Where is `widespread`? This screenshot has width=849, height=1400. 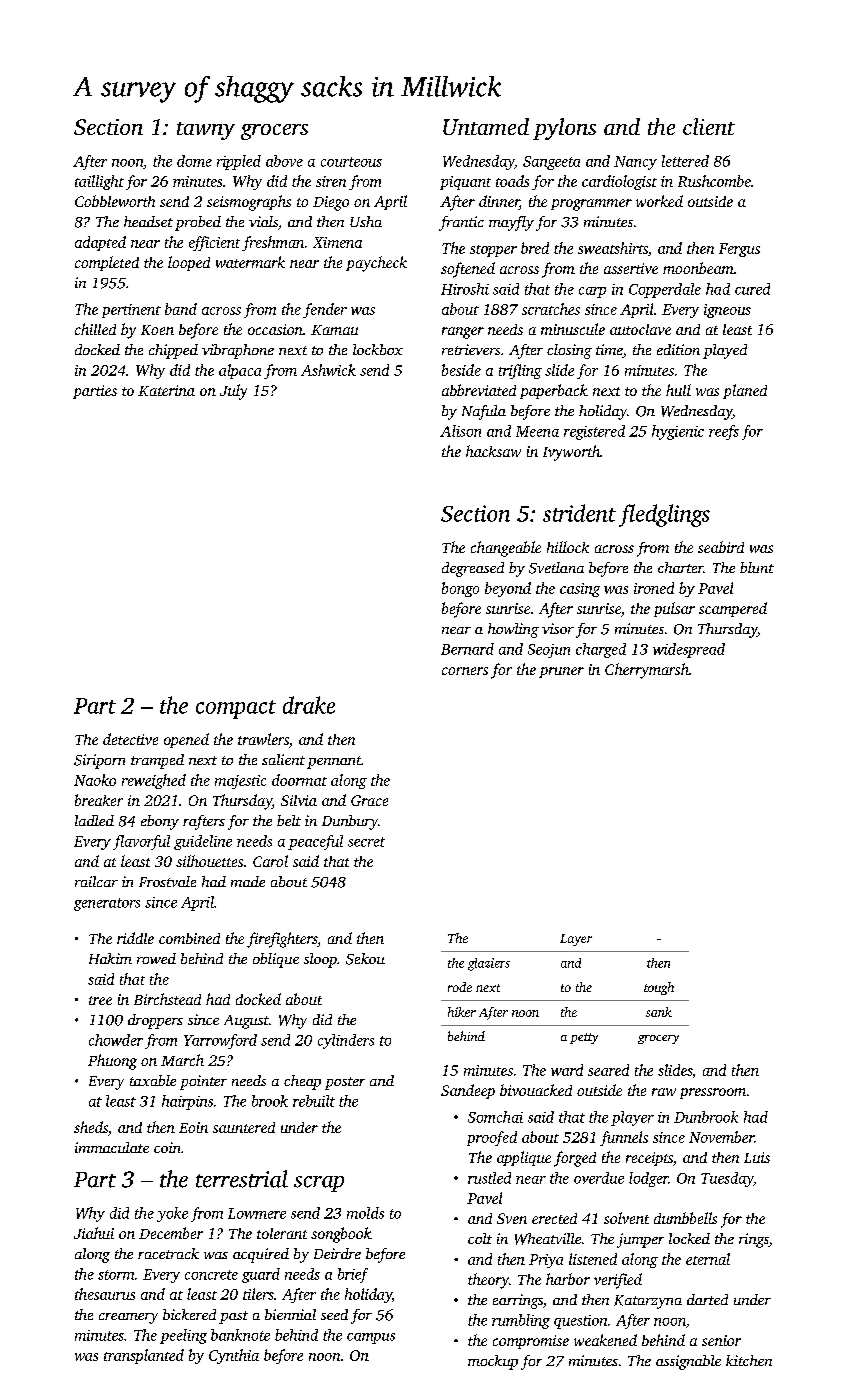 widespread is located at coordinates (689, 650).
